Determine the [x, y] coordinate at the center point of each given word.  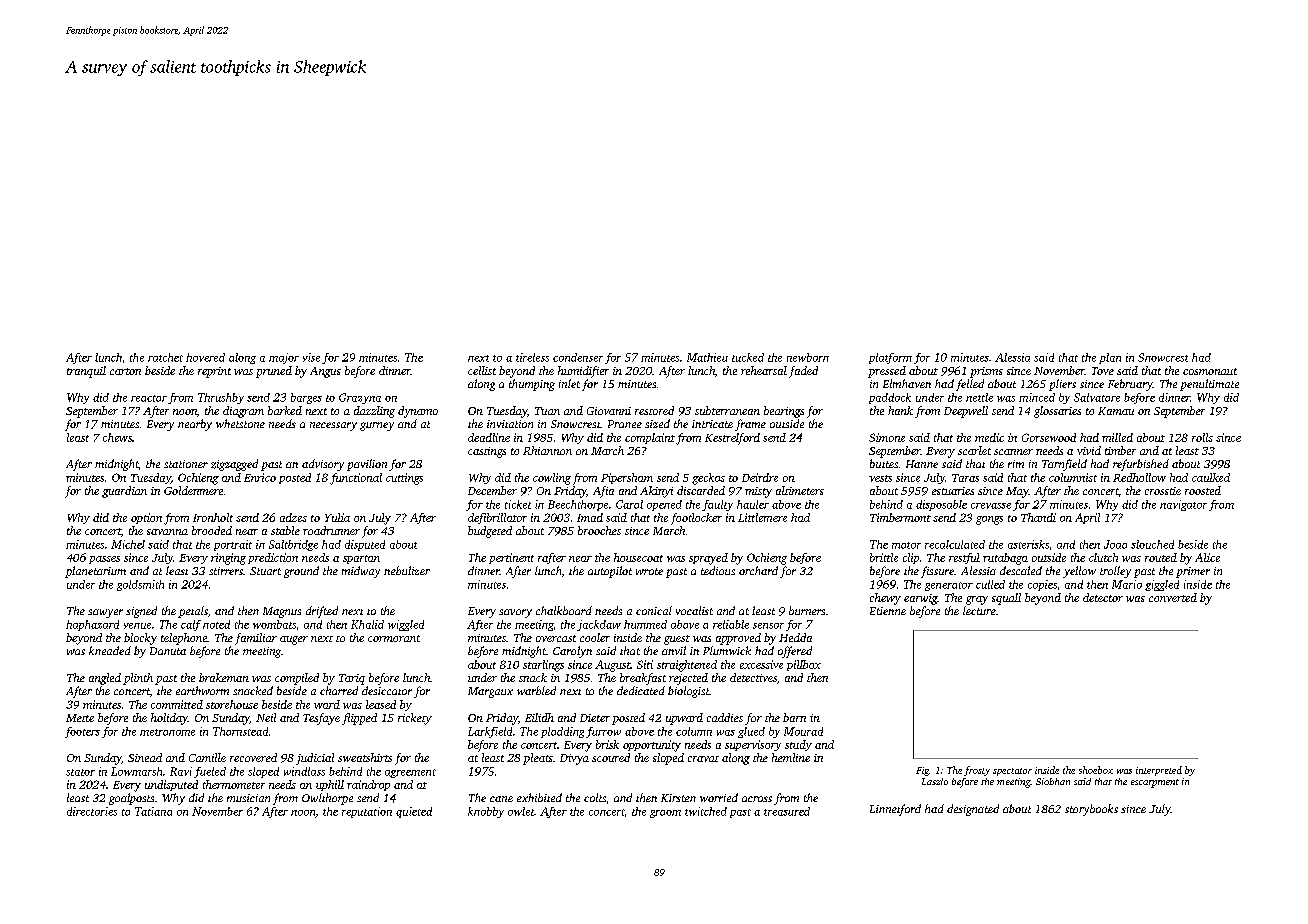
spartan [361, 559]
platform [890, 358]
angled [105, 679]
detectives [753, 677]
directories [92, 811]
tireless [532, 357]
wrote [649, 571]
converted [1173, 597]
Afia [603, 492]
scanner [1013, 452]
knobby [486, 812]
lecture [979, 610]
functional [356, 479]
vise [311, 357]
